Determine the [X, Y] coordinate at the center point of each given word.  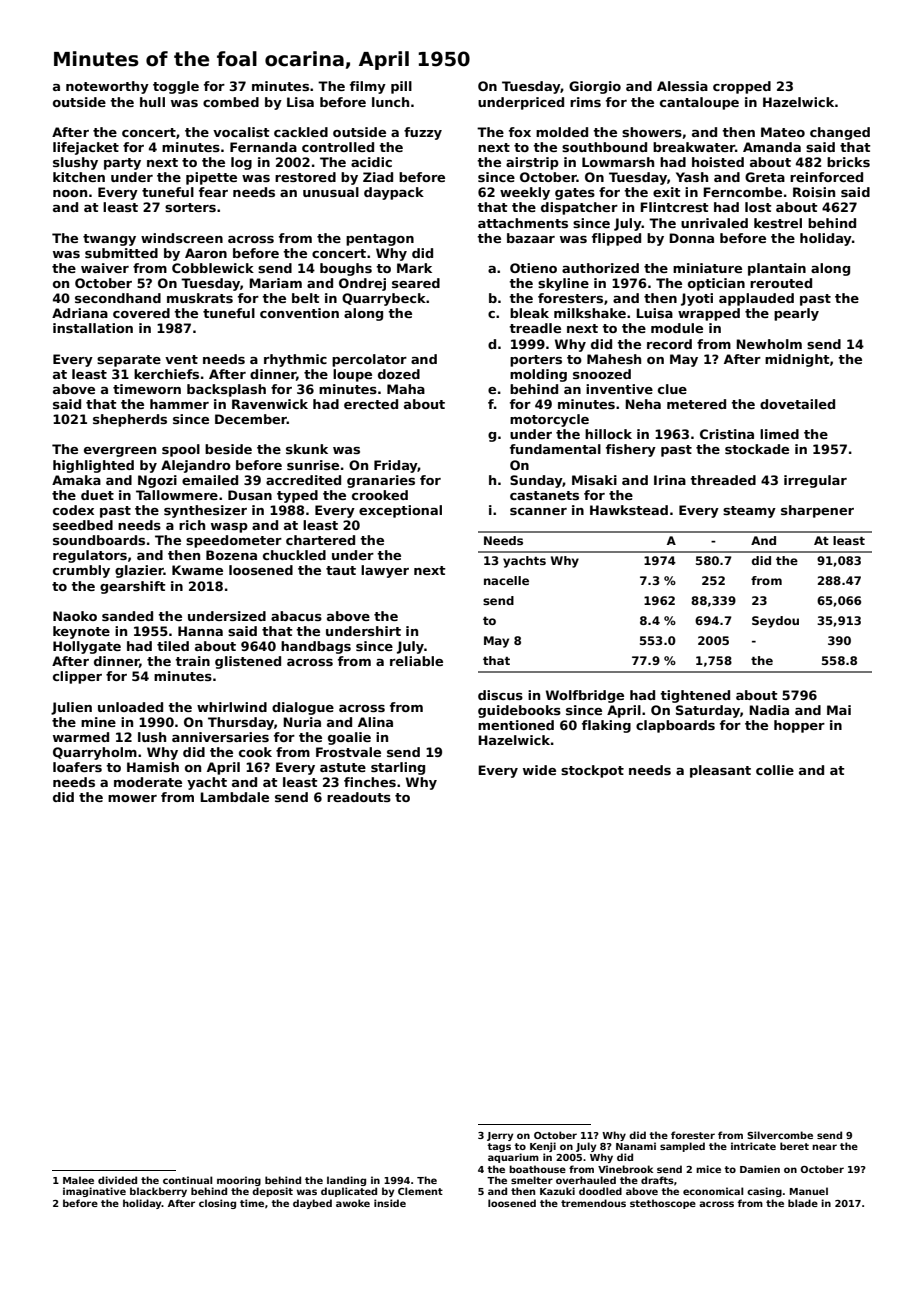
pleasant [720, 771]
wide [539, 770]
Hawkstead [629, 510]
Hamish [153, 767]
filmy [368, 87]
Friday [396, 466]
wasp [229, 528]
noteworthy [107, 87]
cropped [742, 87]
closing [217, 1204]
